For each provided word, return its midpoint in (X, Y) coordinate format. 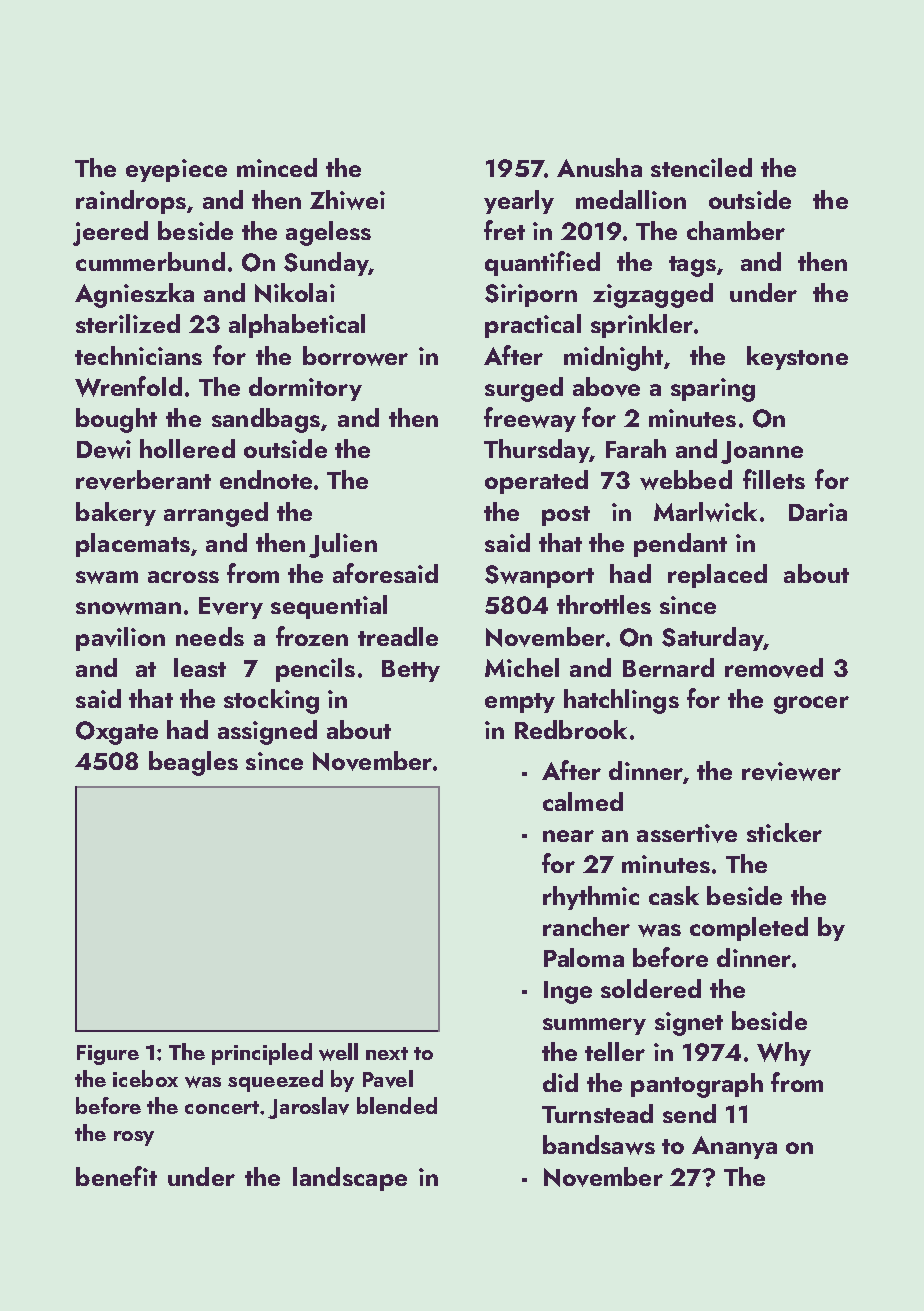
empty (520, 703)
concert (222, 1107)
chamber (736, 230)
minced (277, 167)
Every (231, 608)
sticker (784, 832)
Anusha (599, 167)
